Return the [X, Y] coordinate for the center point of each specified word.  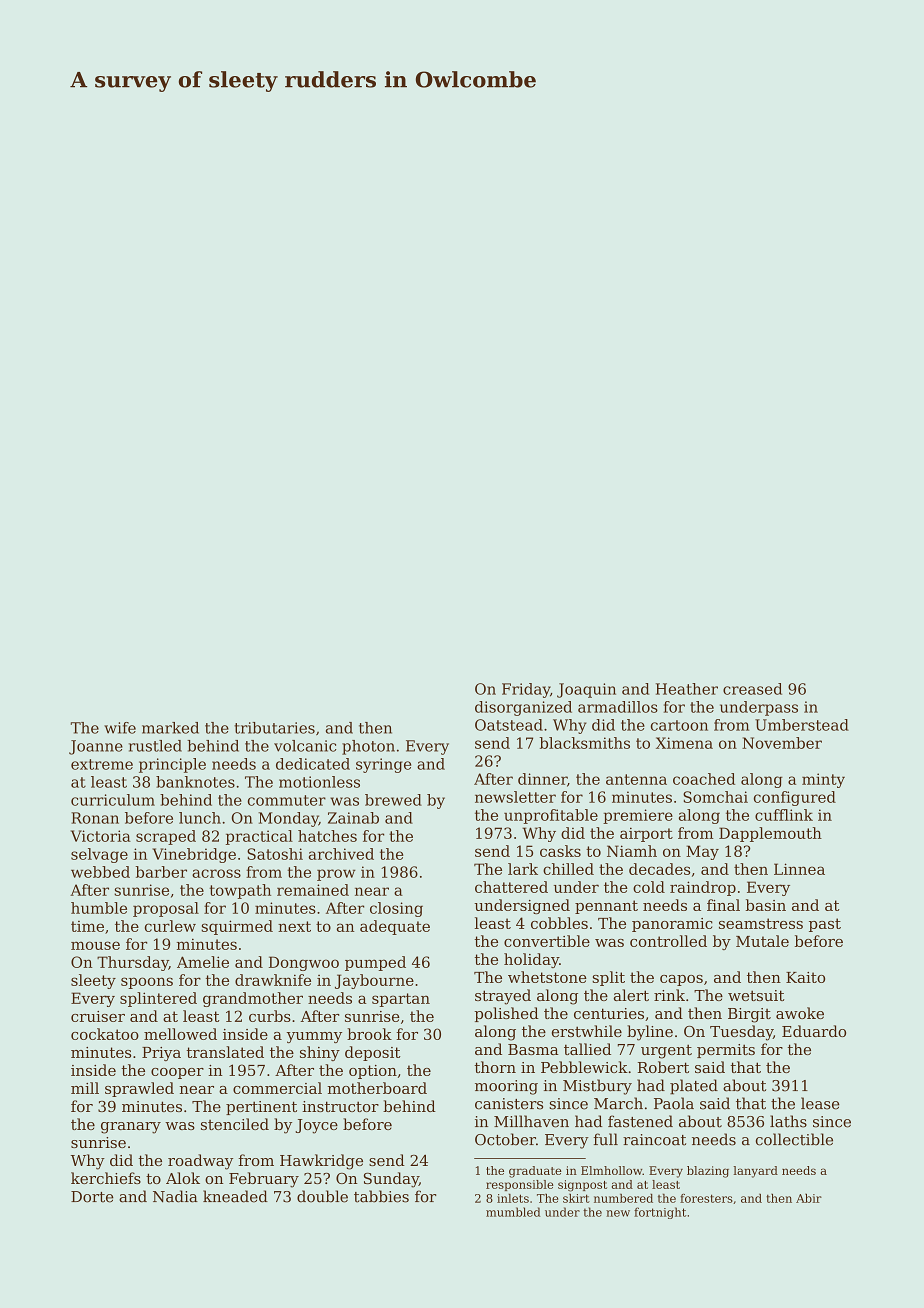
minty [823, 780]
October [505, 1139]
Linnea [799, 869]
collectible [794, 1139]
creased [752, 689]
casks [560, 851]
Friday [526, 690]
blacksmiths [585, 743]
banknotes [195, 782]
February [264, 1180]
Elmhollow [612, 1170]
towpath [240, 891]
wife [120, 728]
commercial [277, 1088]
